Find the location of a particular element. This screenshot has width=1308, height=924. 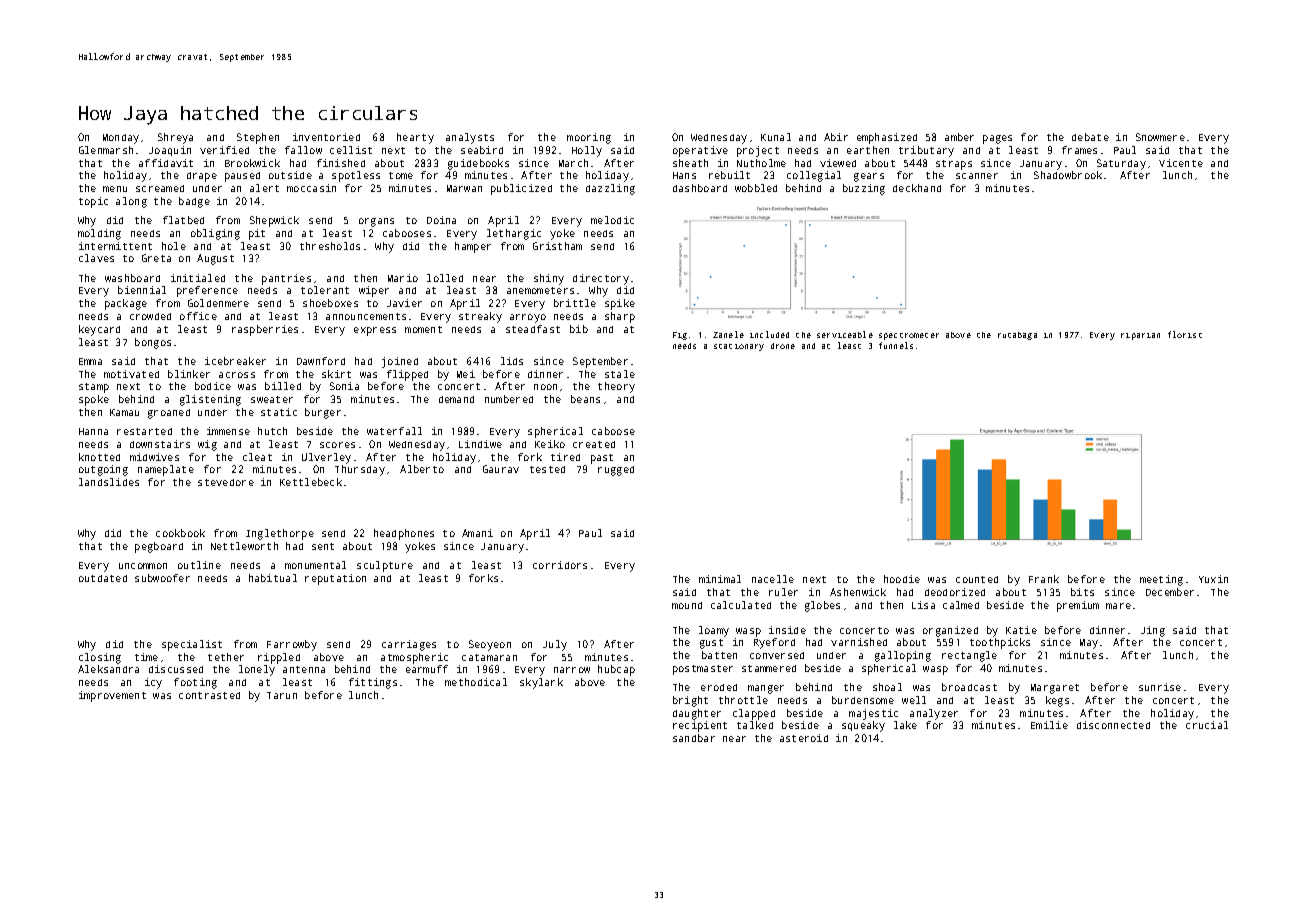

Frank is located at coordinates (1044, 579).
